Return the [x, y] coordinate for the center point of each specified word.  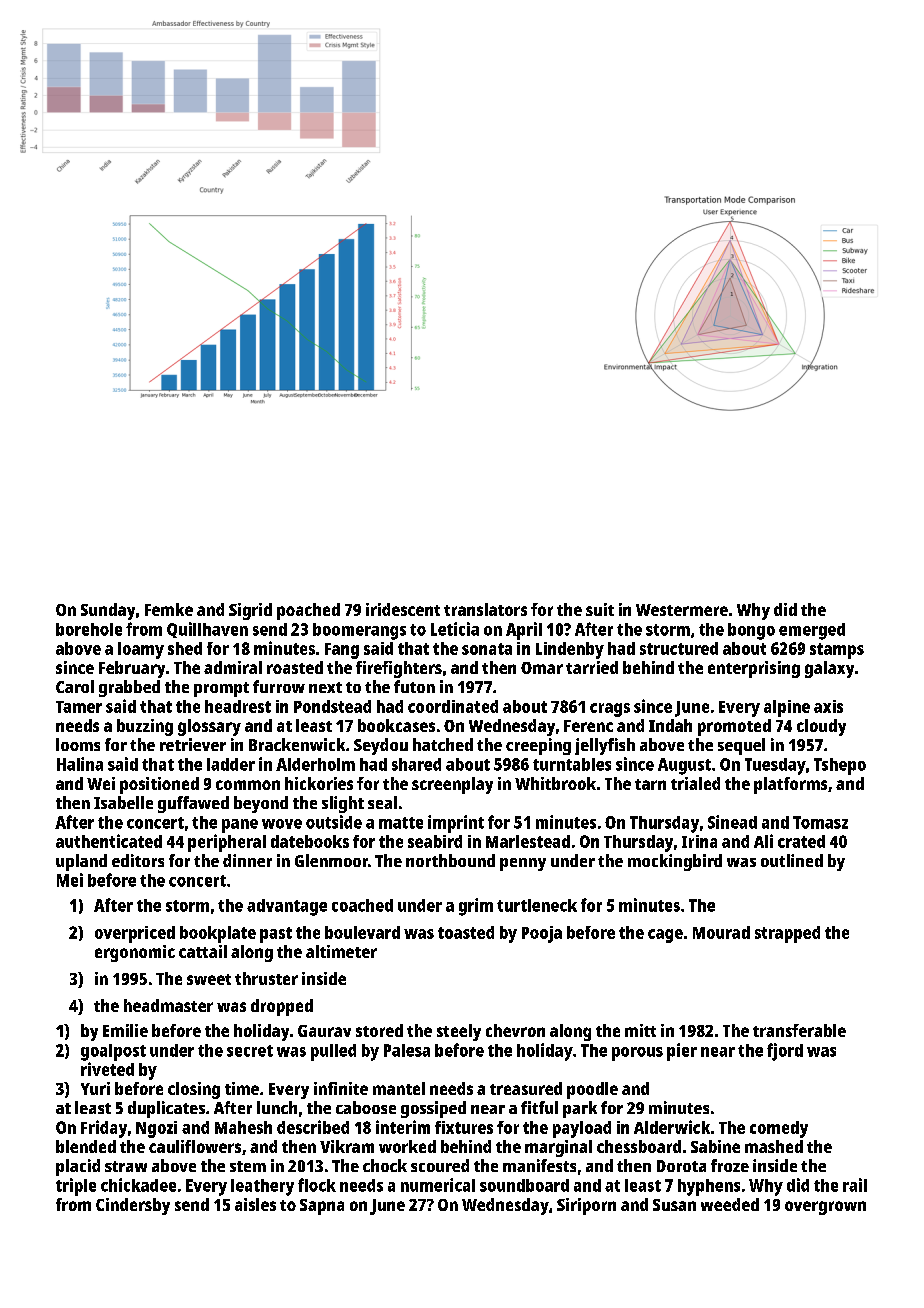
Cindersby [133, 1206]
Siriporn [586, 1206]
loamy [141, 650]
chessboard [639, 1146]
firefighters [399, 669]
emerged [812, 631]
